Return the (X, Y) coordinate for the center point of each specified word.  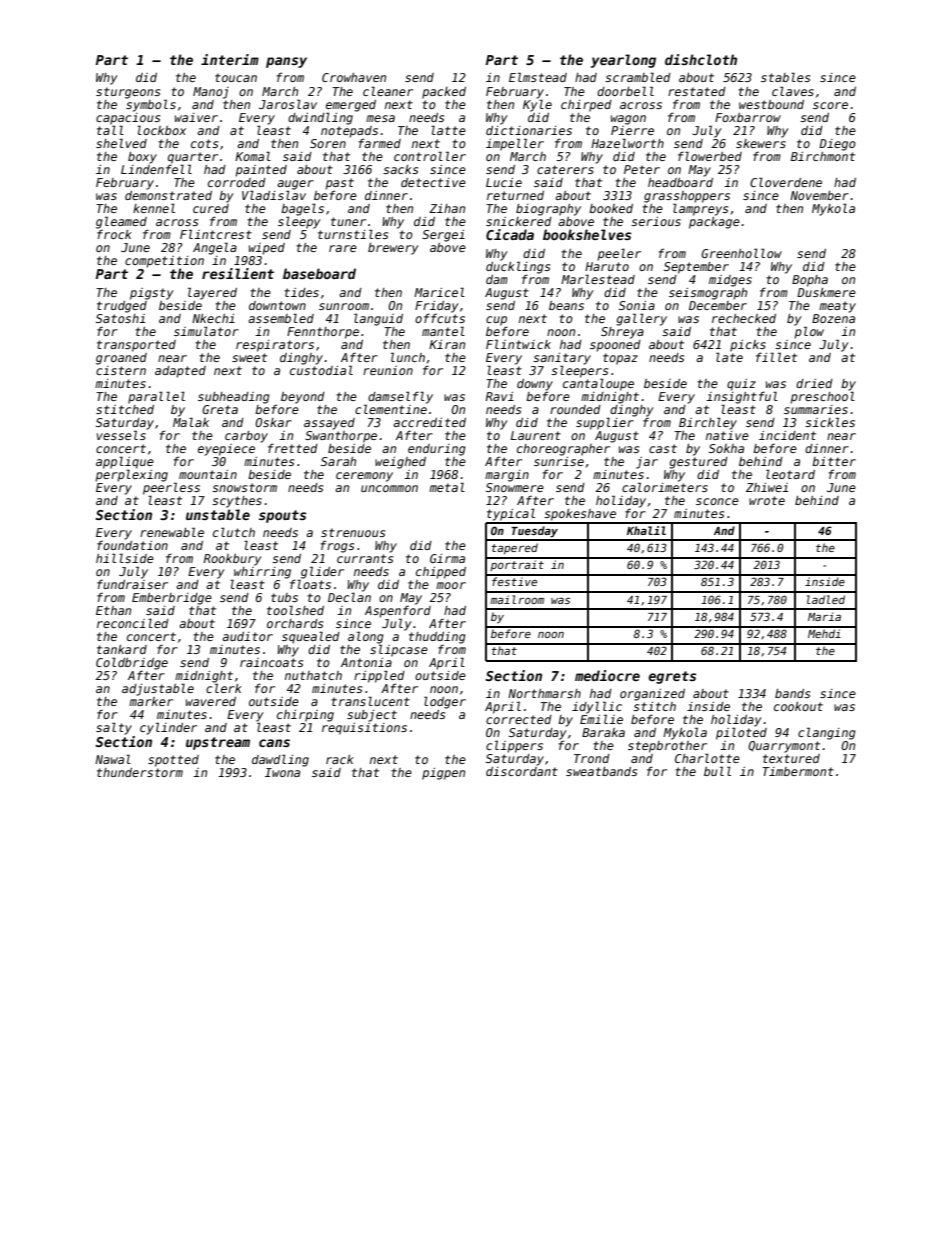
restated (697, 91)
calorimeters (665, 487)
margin (507, 476)
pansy (286, 62)
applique (125, 462)
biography (548, 210)
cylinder (168, 728)
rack (340, 759)
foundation (132, 545)
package (714, 223)
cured (211, 208)
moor (451, 585)
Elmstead (538, 77)
